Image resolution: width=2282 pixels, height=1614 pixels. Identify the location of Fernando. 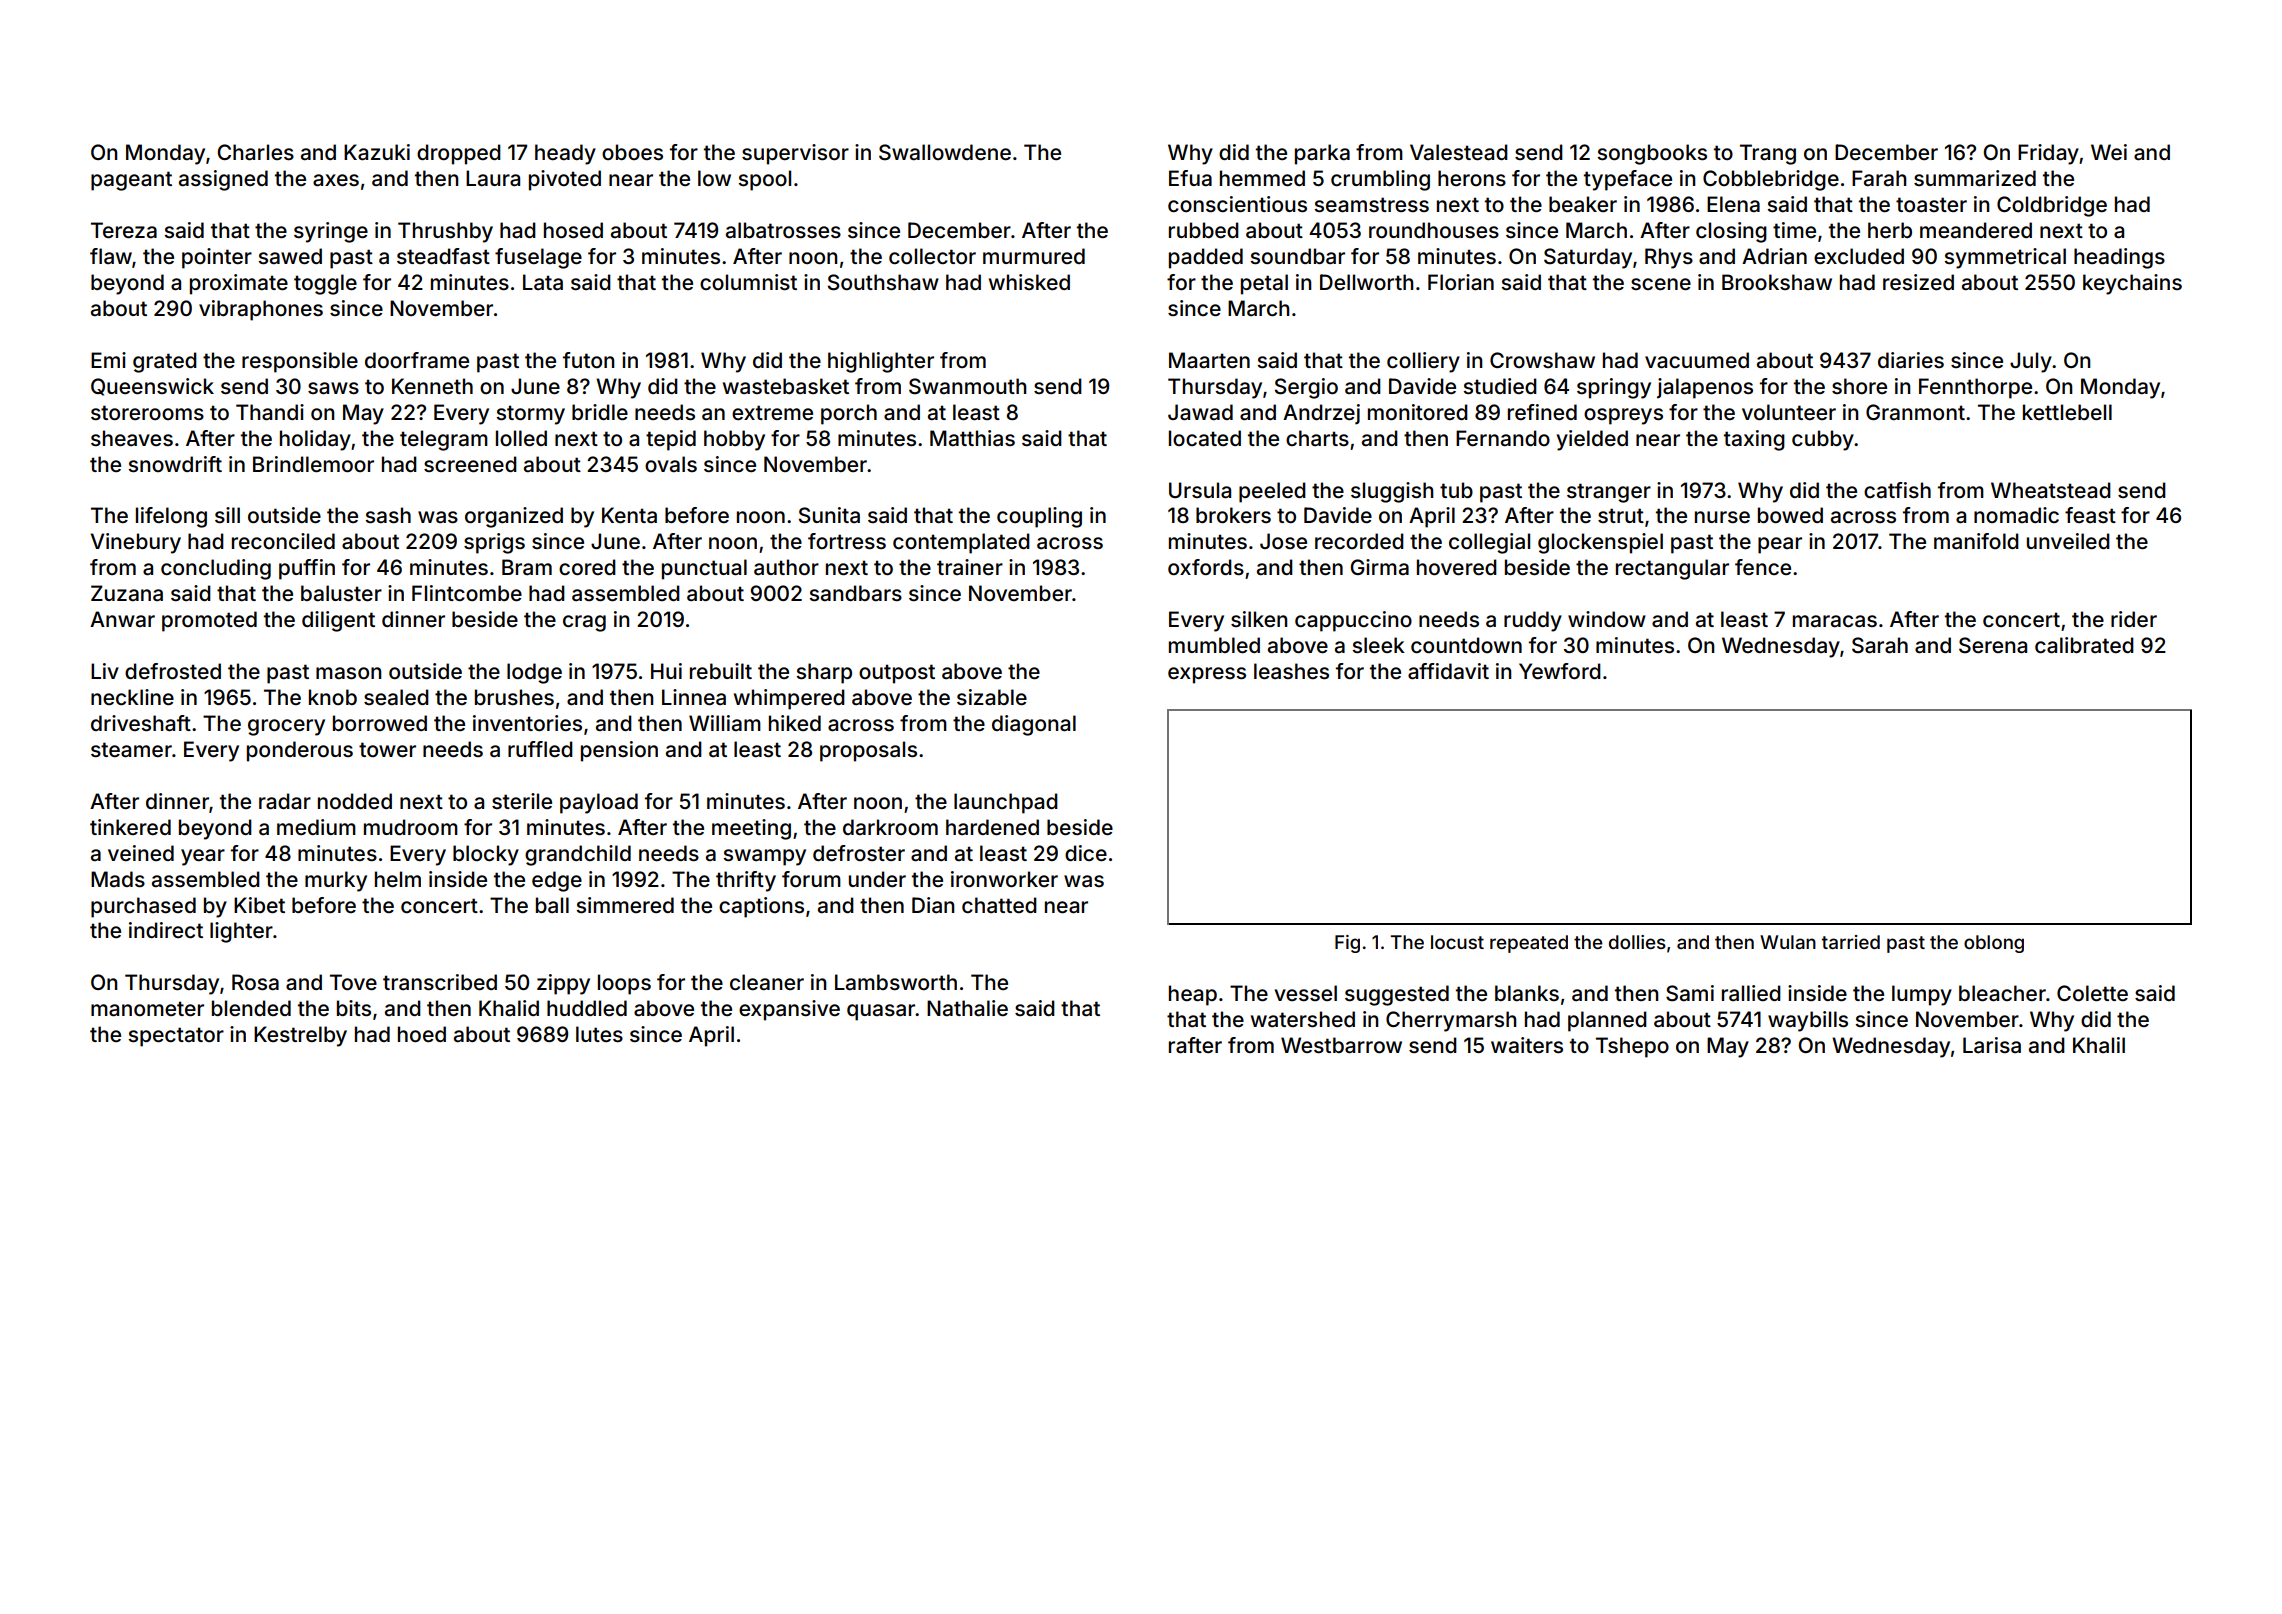
(1503, 438).
